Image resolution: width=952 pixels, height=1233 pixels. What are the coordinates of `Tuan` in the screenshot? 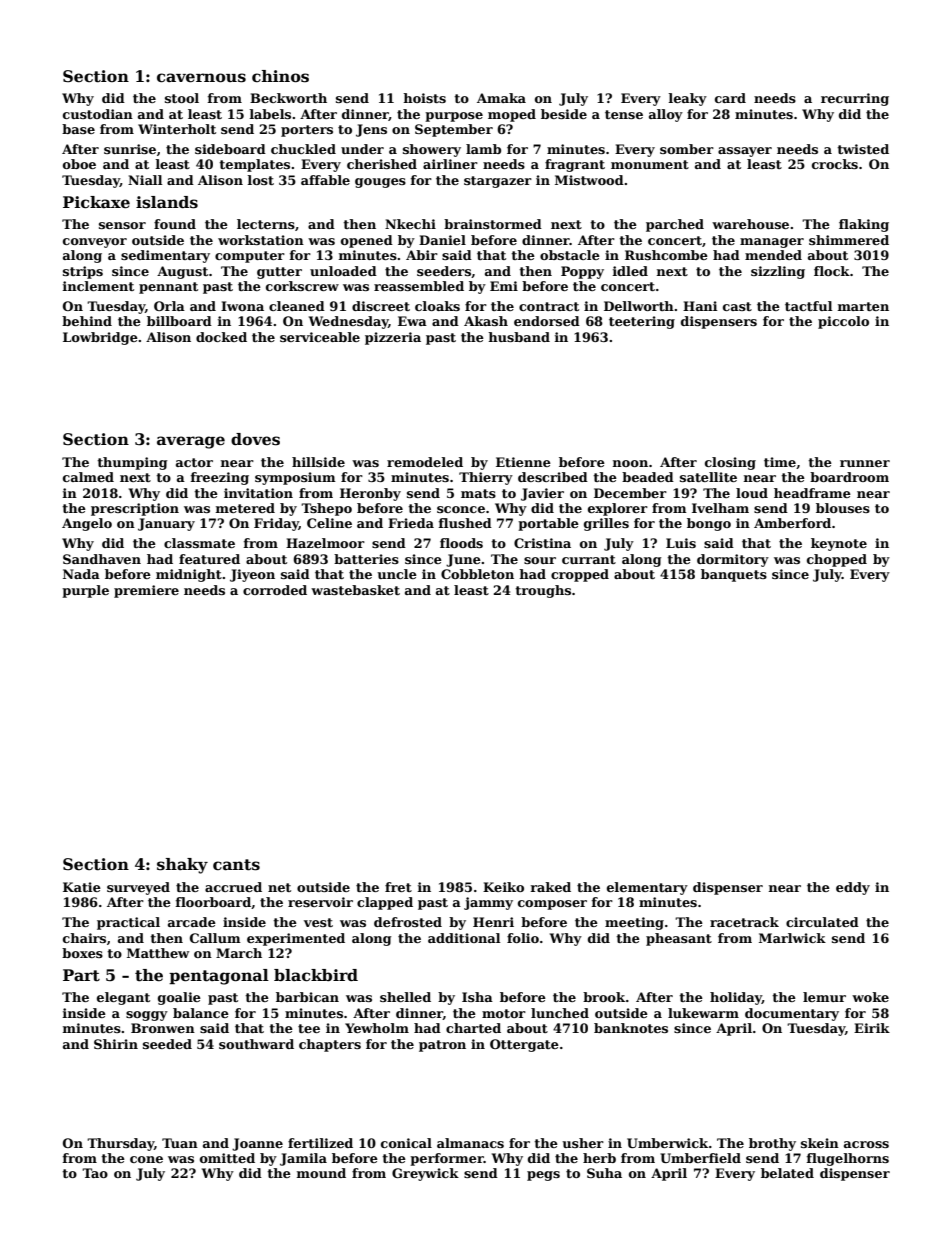 It's located at (180, 1143).
